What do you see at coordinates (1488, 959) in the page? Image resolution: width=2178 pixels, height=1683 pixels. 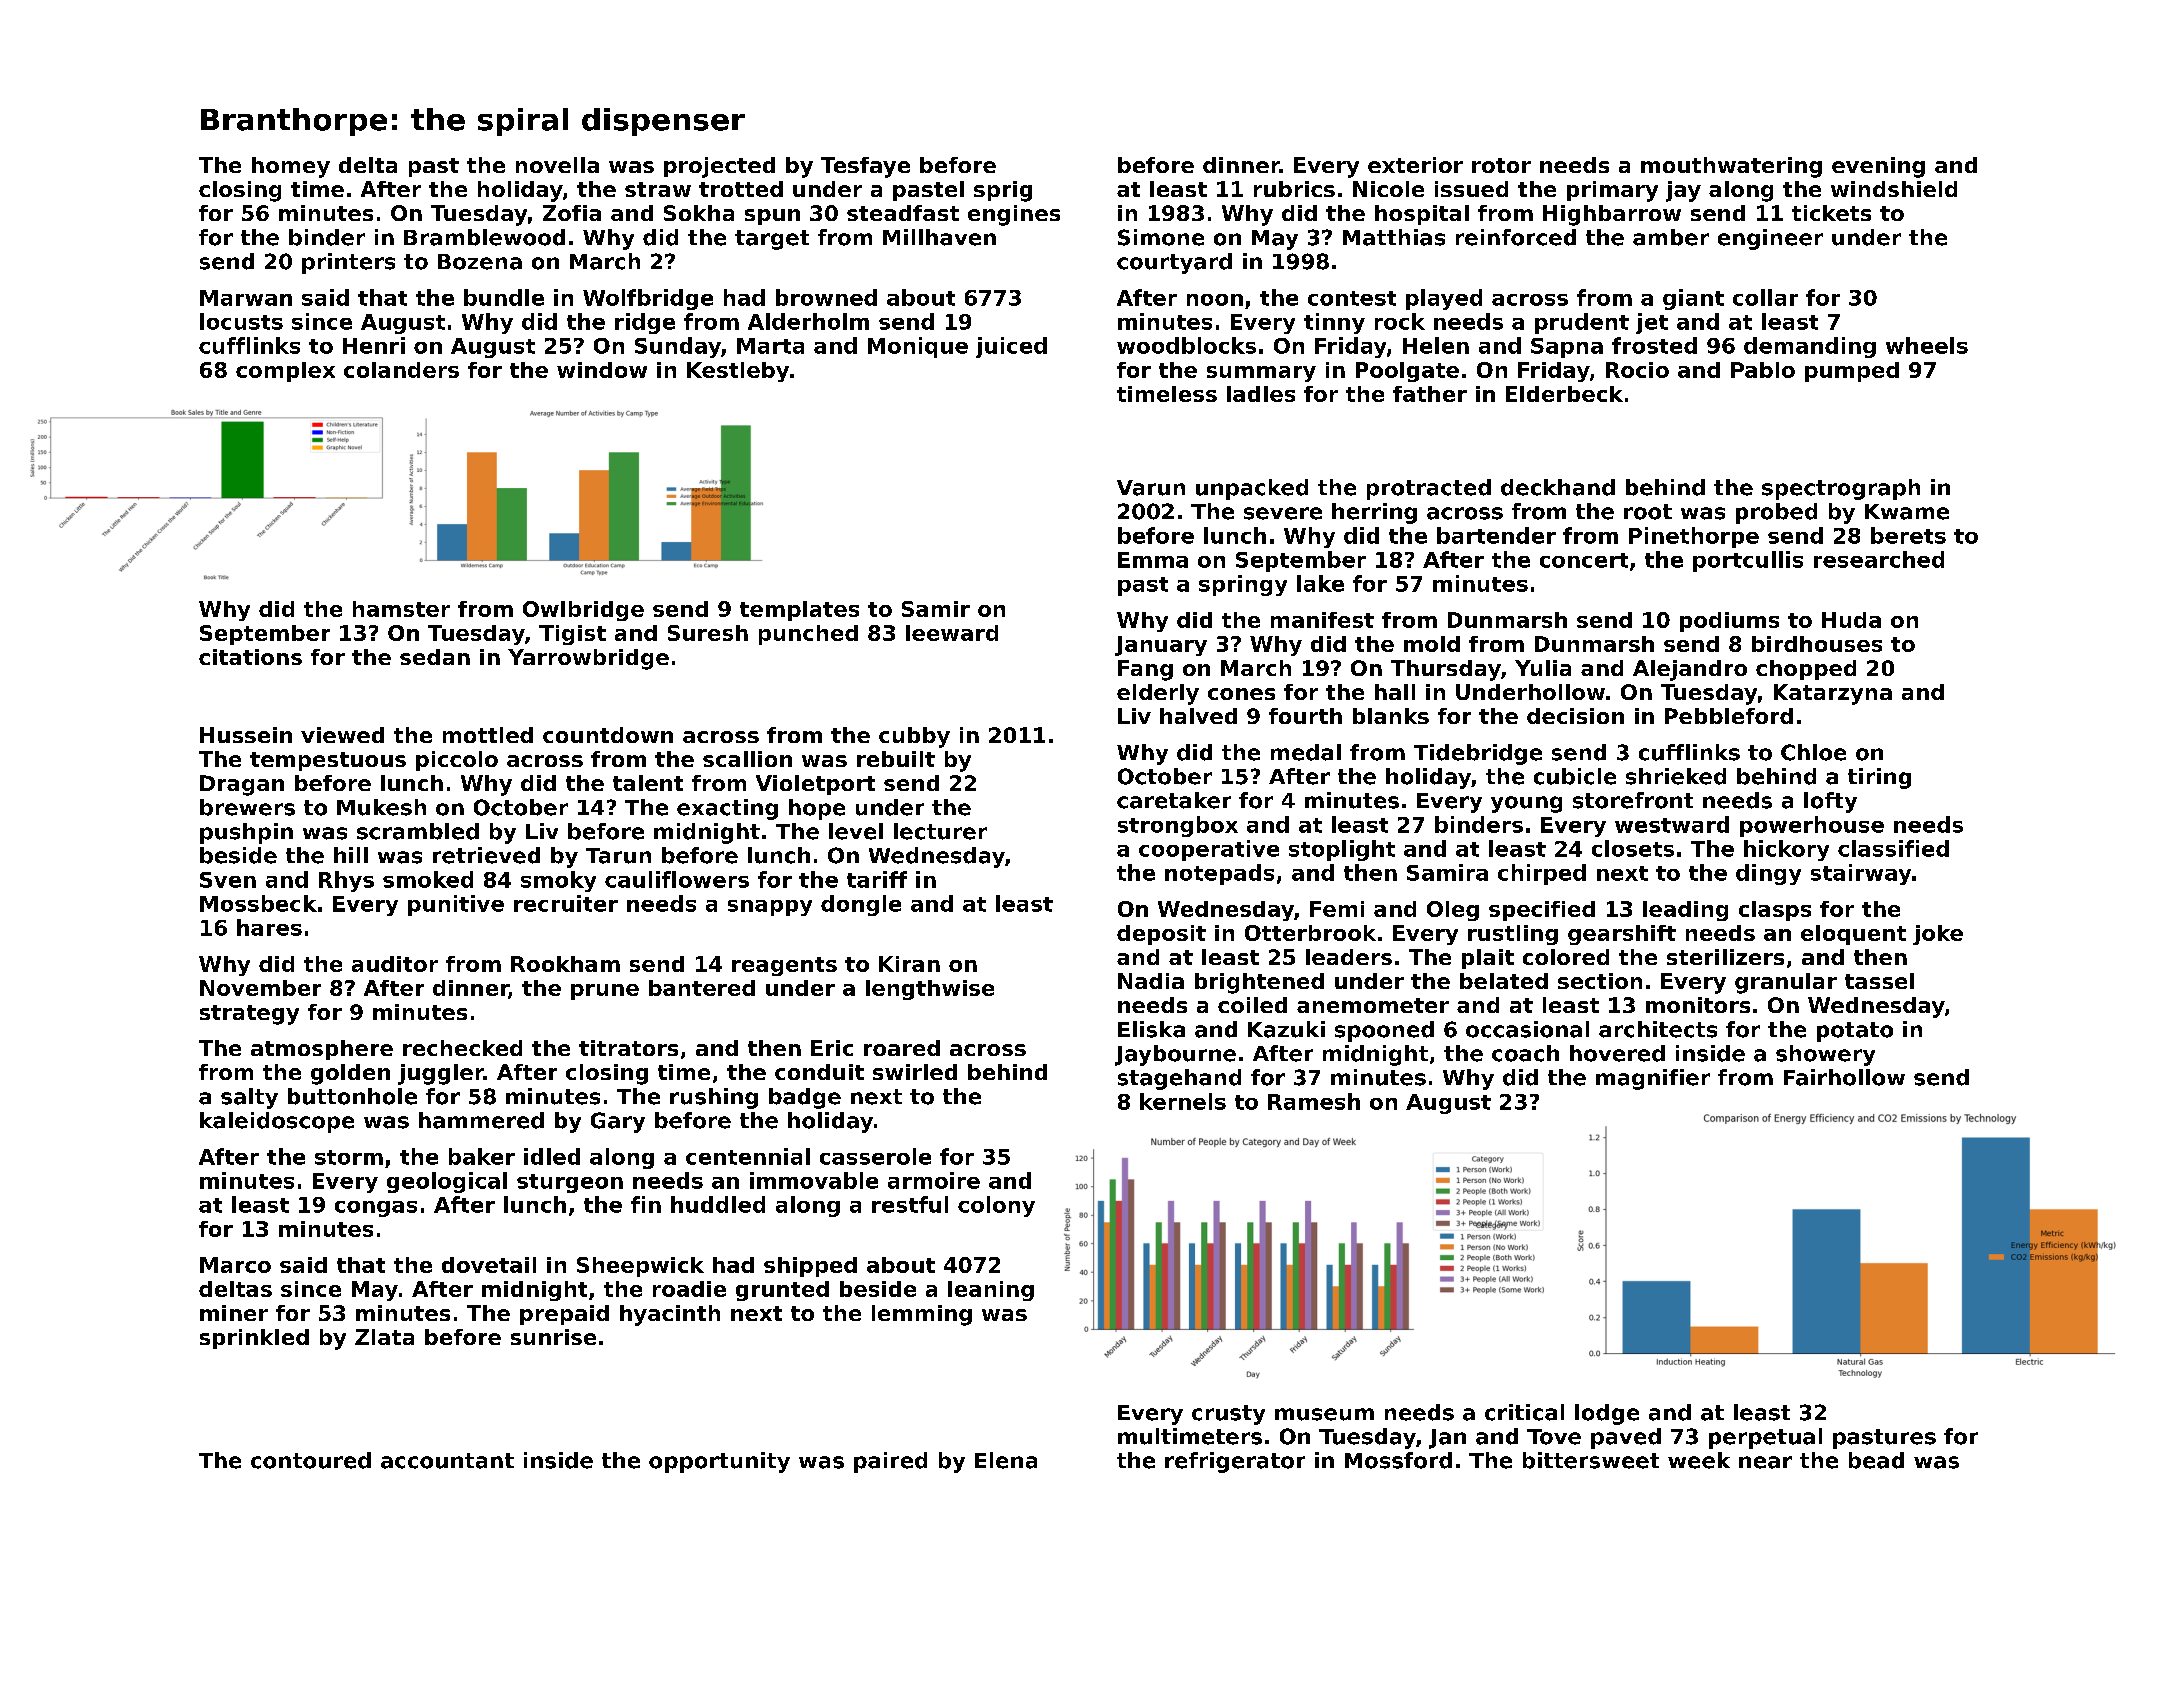 I see `plait` at bounding box center [1488, 959].
